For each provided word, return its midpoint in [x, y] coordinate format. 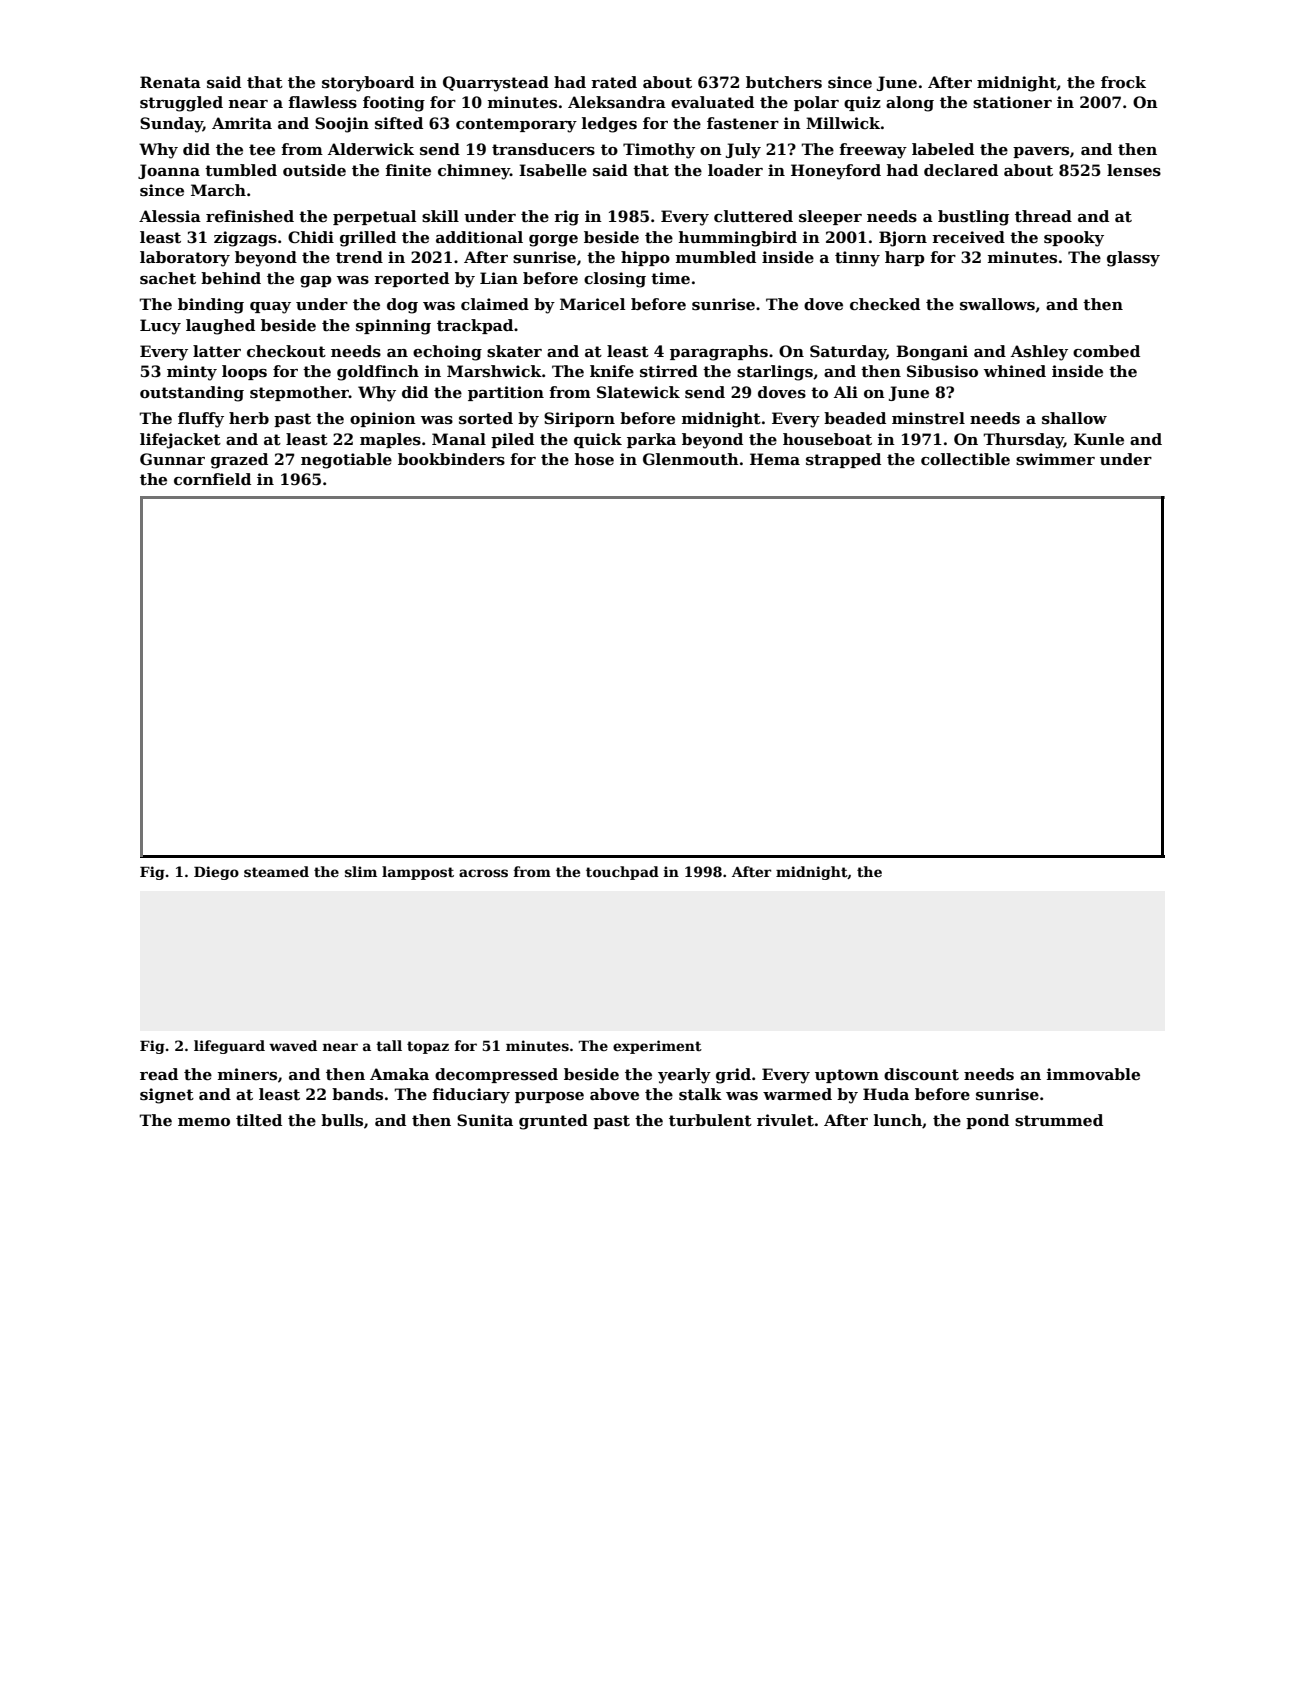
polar [816, 103]
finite [408, 170]
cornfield [212, 479]
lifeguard [229, 1047]
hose [594, 459]
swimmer [1055, 459]
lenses [1134, 170]
